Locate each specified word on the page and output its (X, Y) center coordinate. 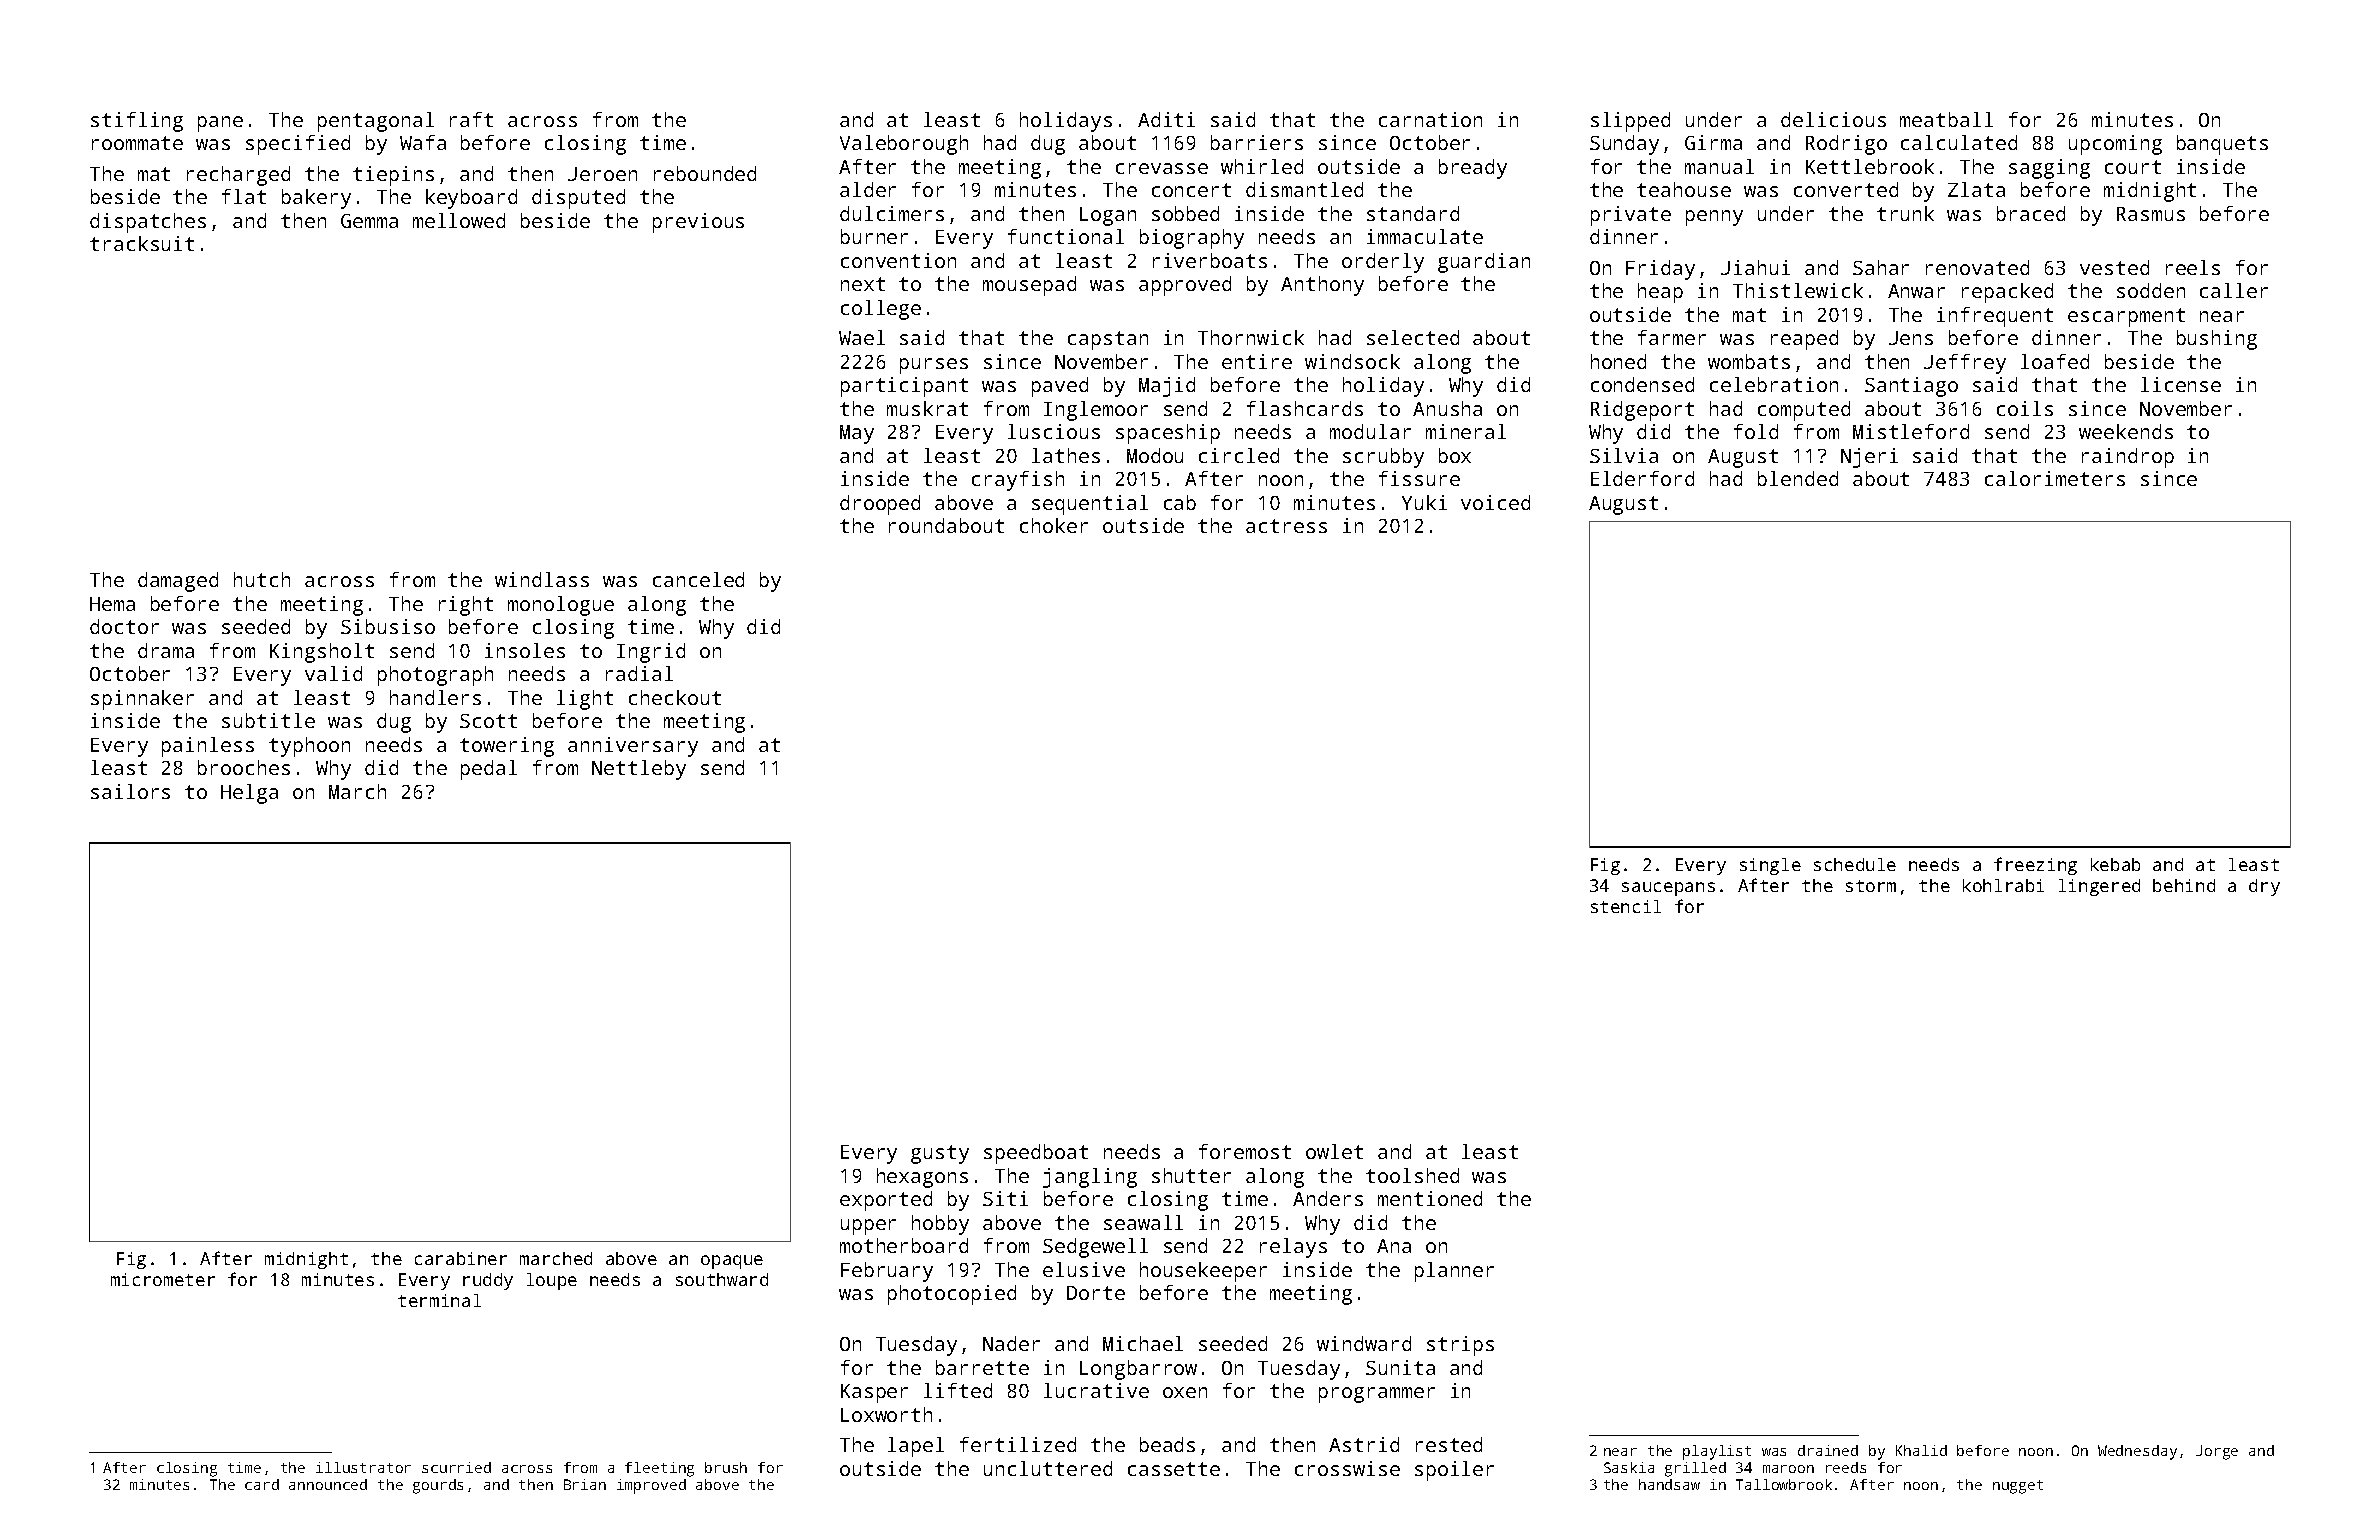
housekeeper (1203, 1272)
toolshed (1412, 1175)
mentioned (1430, 1198)
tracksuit (142, 243)
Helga (249, 794)
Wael (862, 337)
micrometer (163, 1279)
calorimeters (2055, 478)
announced (328, 1484)
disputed (578, 199)
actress (1286, 526)
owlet (1334, 1151)
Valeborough (904, 145)
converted (1846, 189)
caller (2234, 290)
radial (639, 673)
